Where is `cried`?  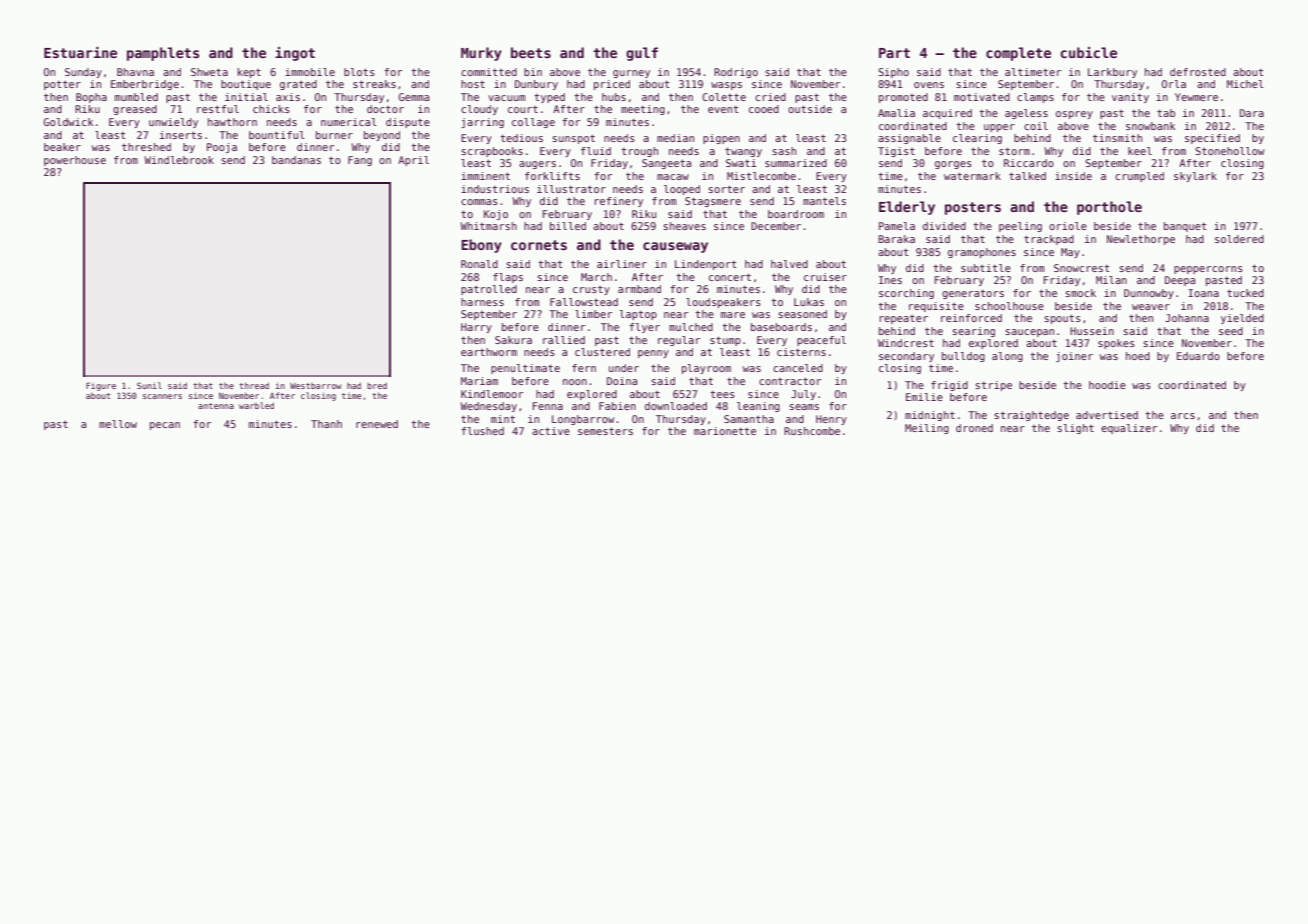
cried is located at coordinates (770, 97).
